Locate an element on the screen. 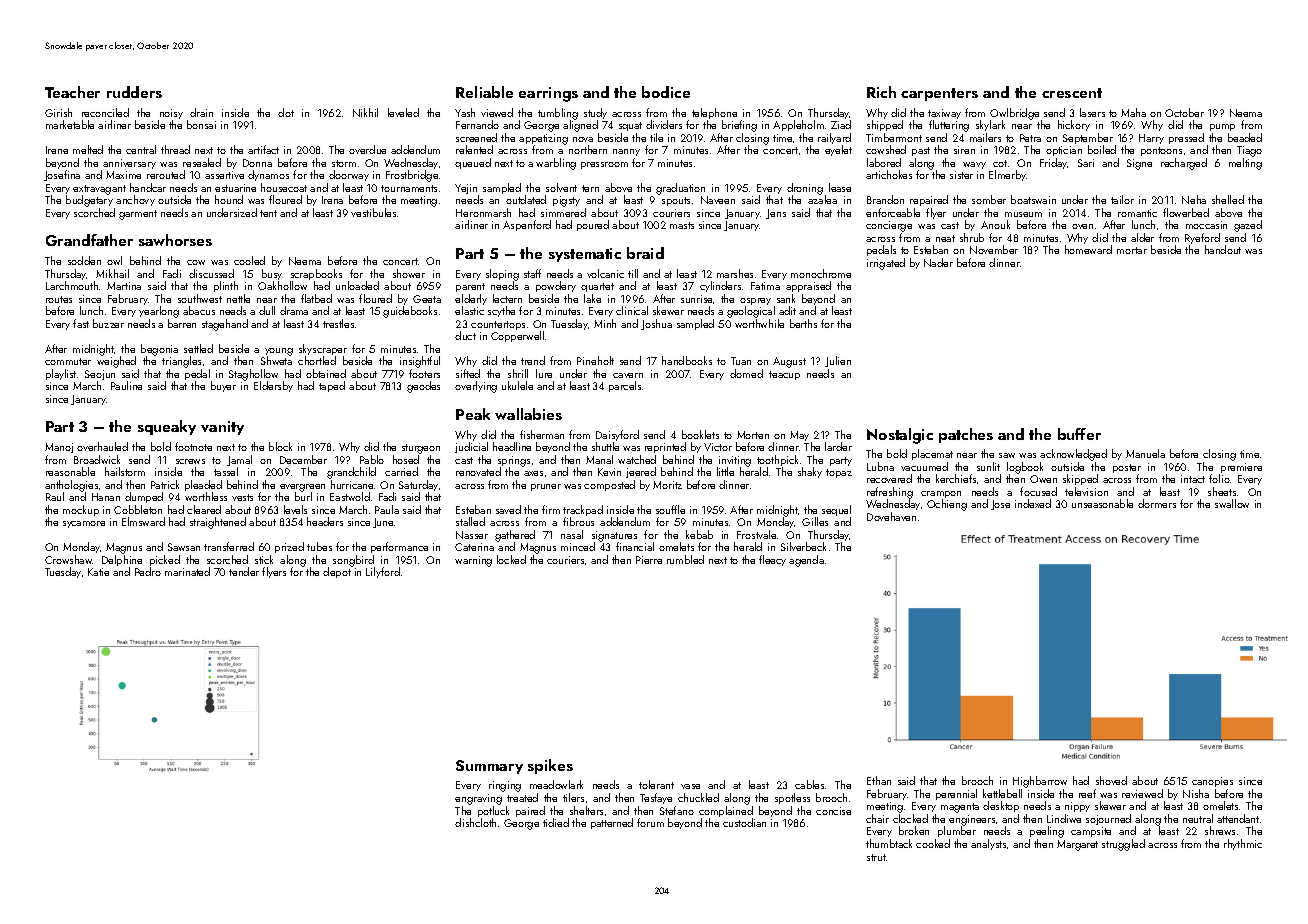  telephone is located at coordinates (714, 113).
